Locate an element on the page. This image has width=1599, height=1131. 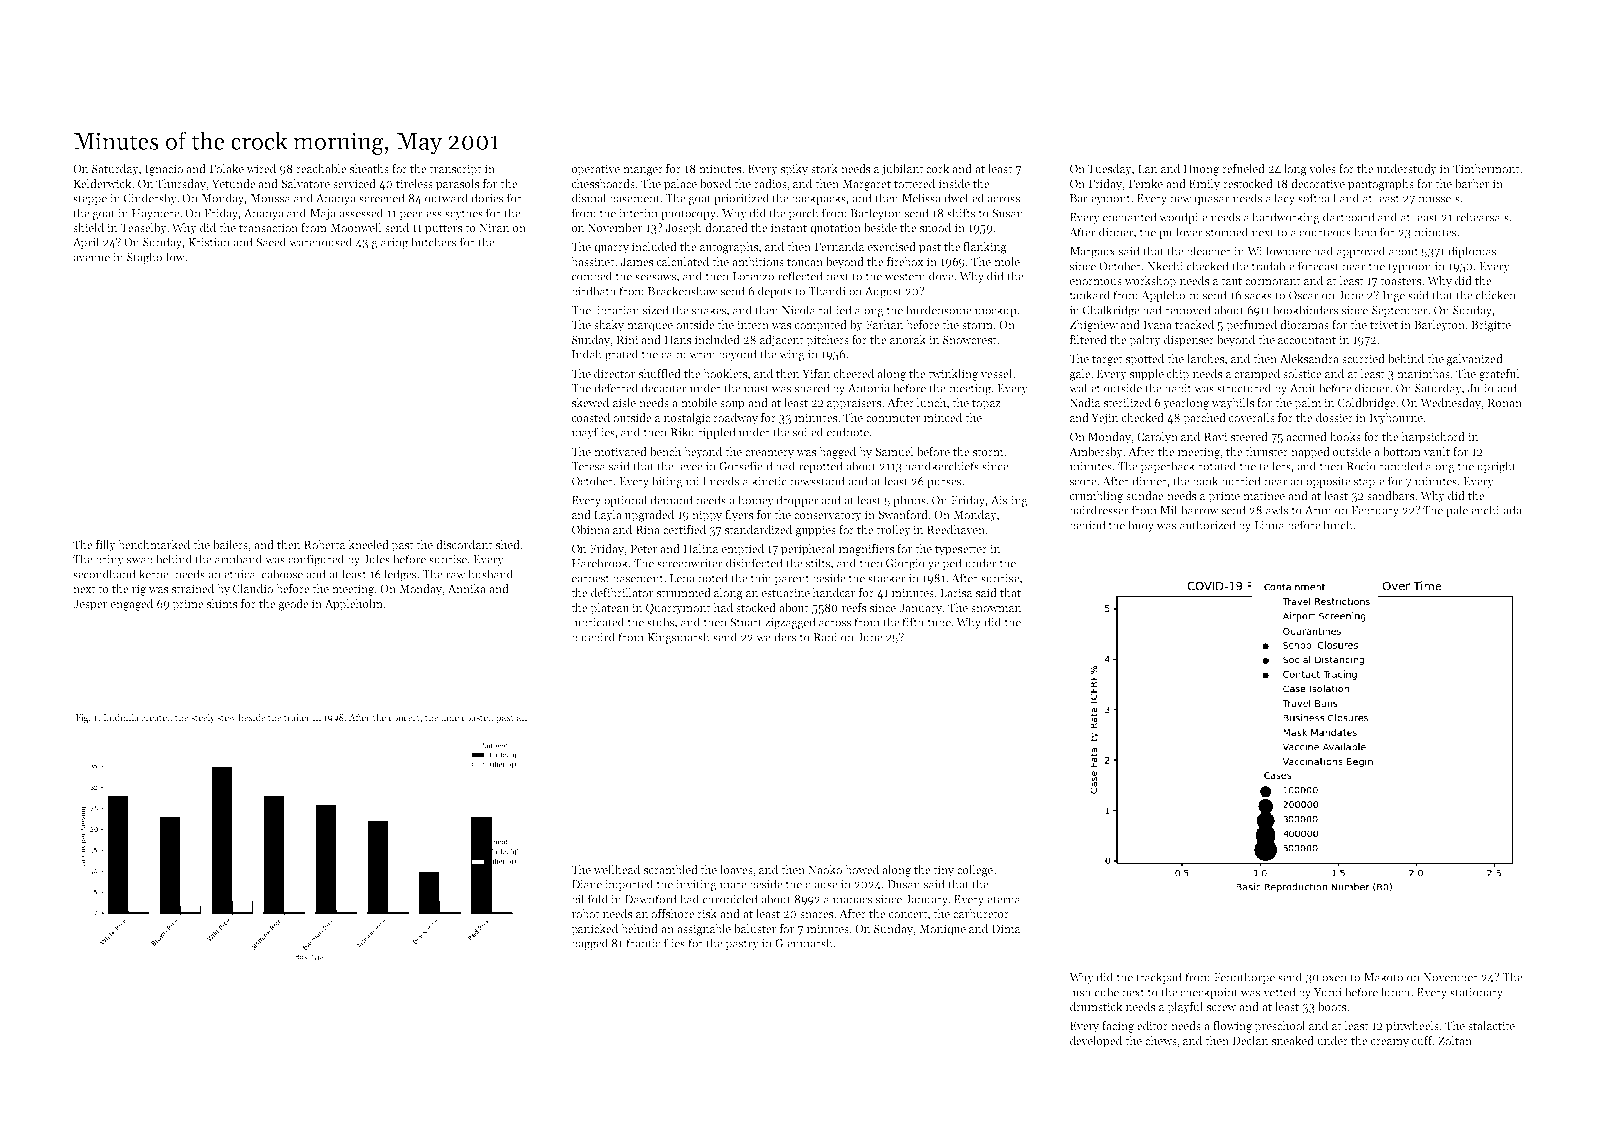
Timbermont is located at coordinates (1486, 168).
